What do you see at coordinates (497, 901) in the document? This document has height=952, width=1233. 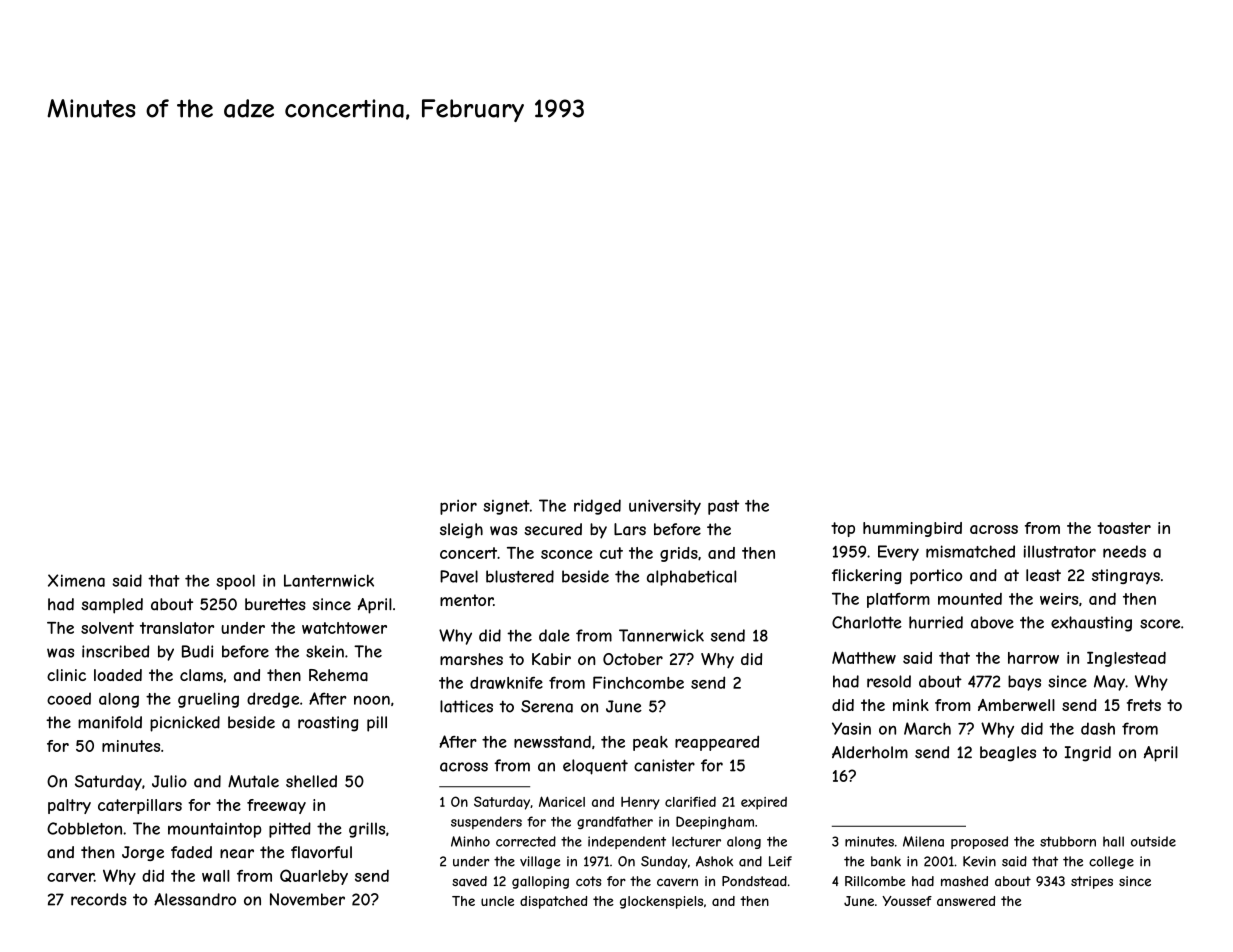 I see `uncle` at bounding box center [497, 901].
